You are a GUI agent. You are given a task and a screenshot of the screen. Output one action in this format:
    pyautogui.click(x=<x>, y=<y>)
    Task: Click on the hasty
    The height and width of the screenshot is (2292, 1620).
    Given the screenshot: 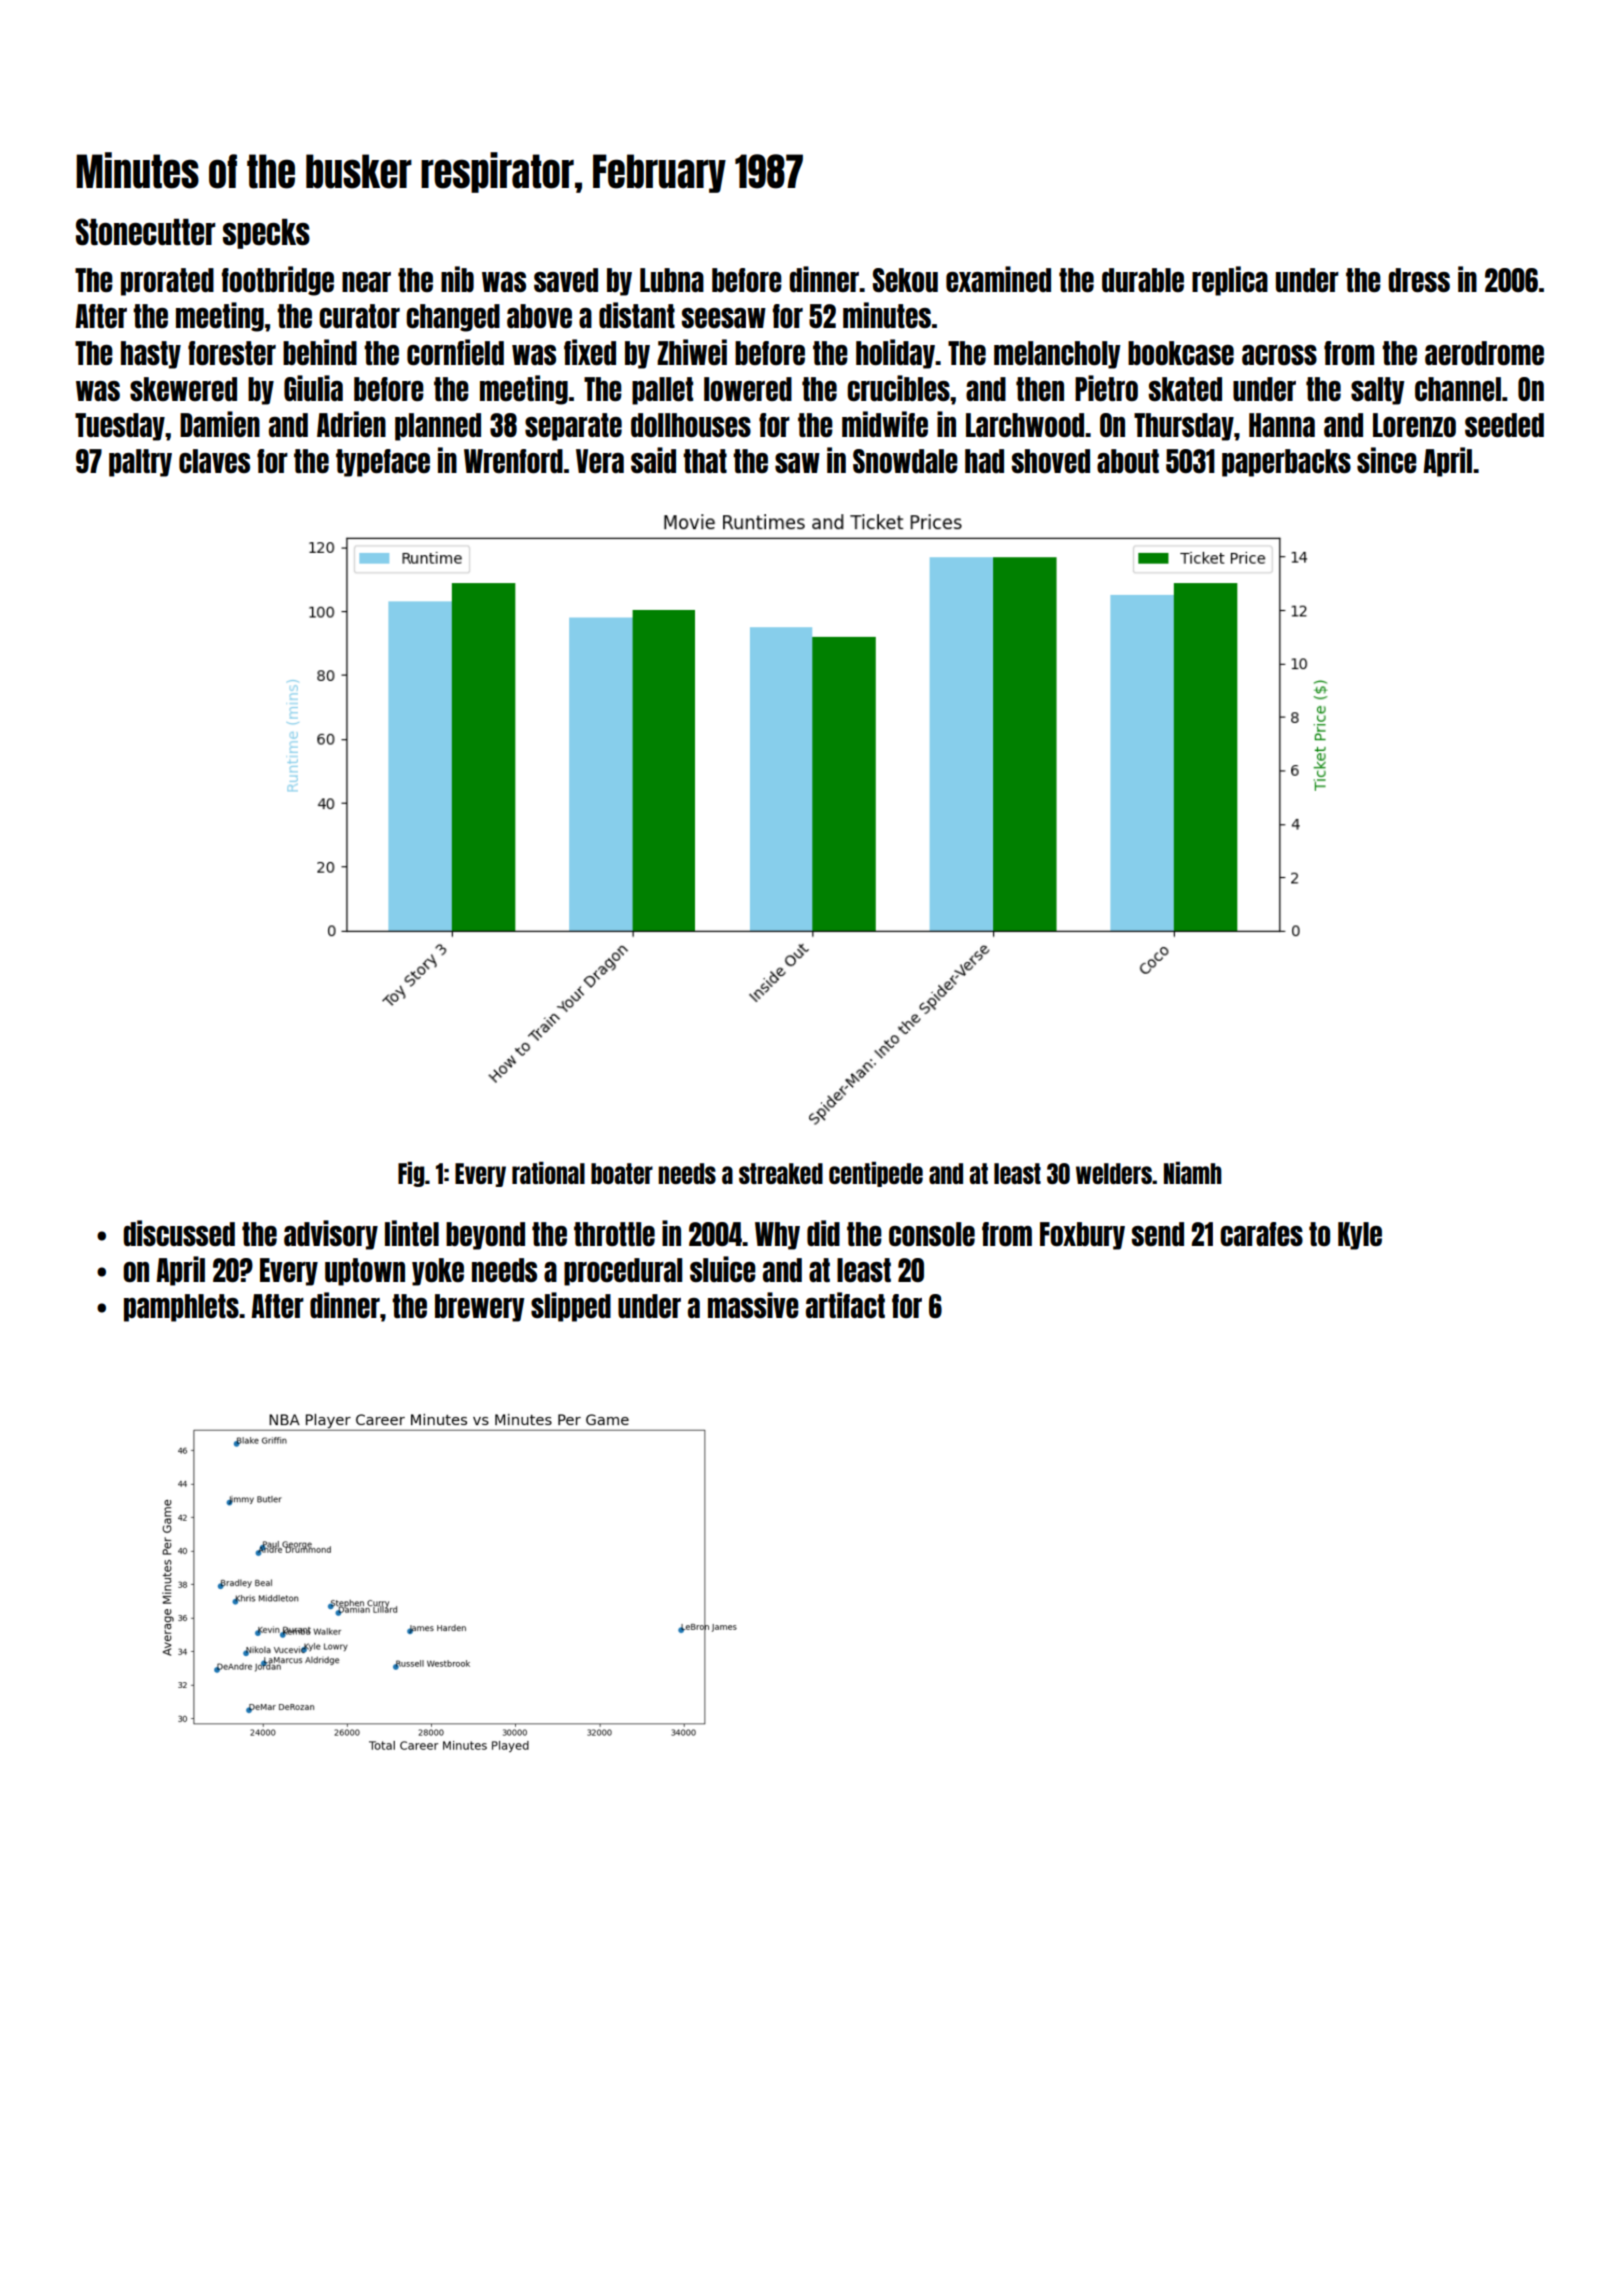 What is the action you would take?
    pyautogui.click(x=151, y=355)
